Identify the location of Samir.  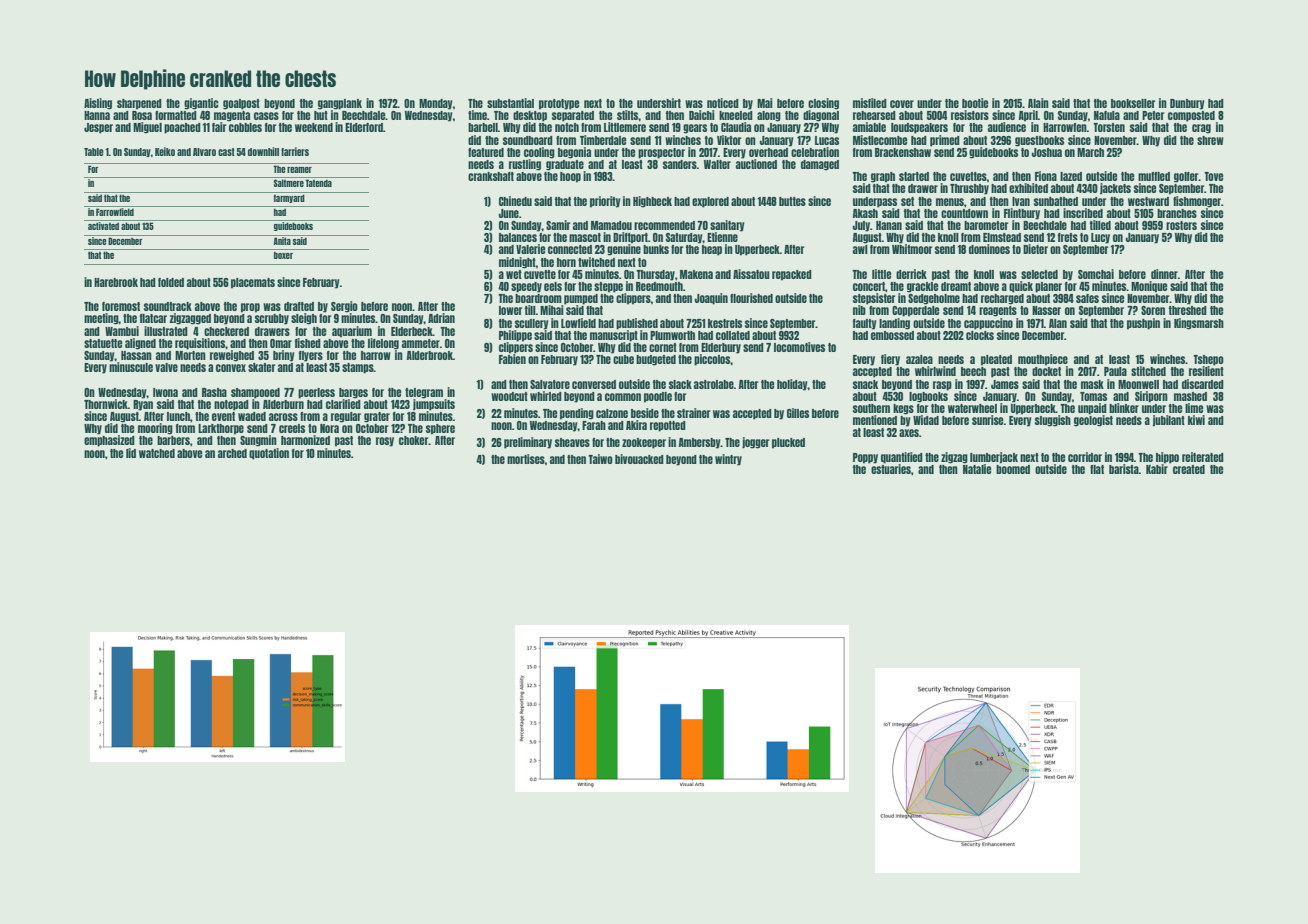
(558, 225).
